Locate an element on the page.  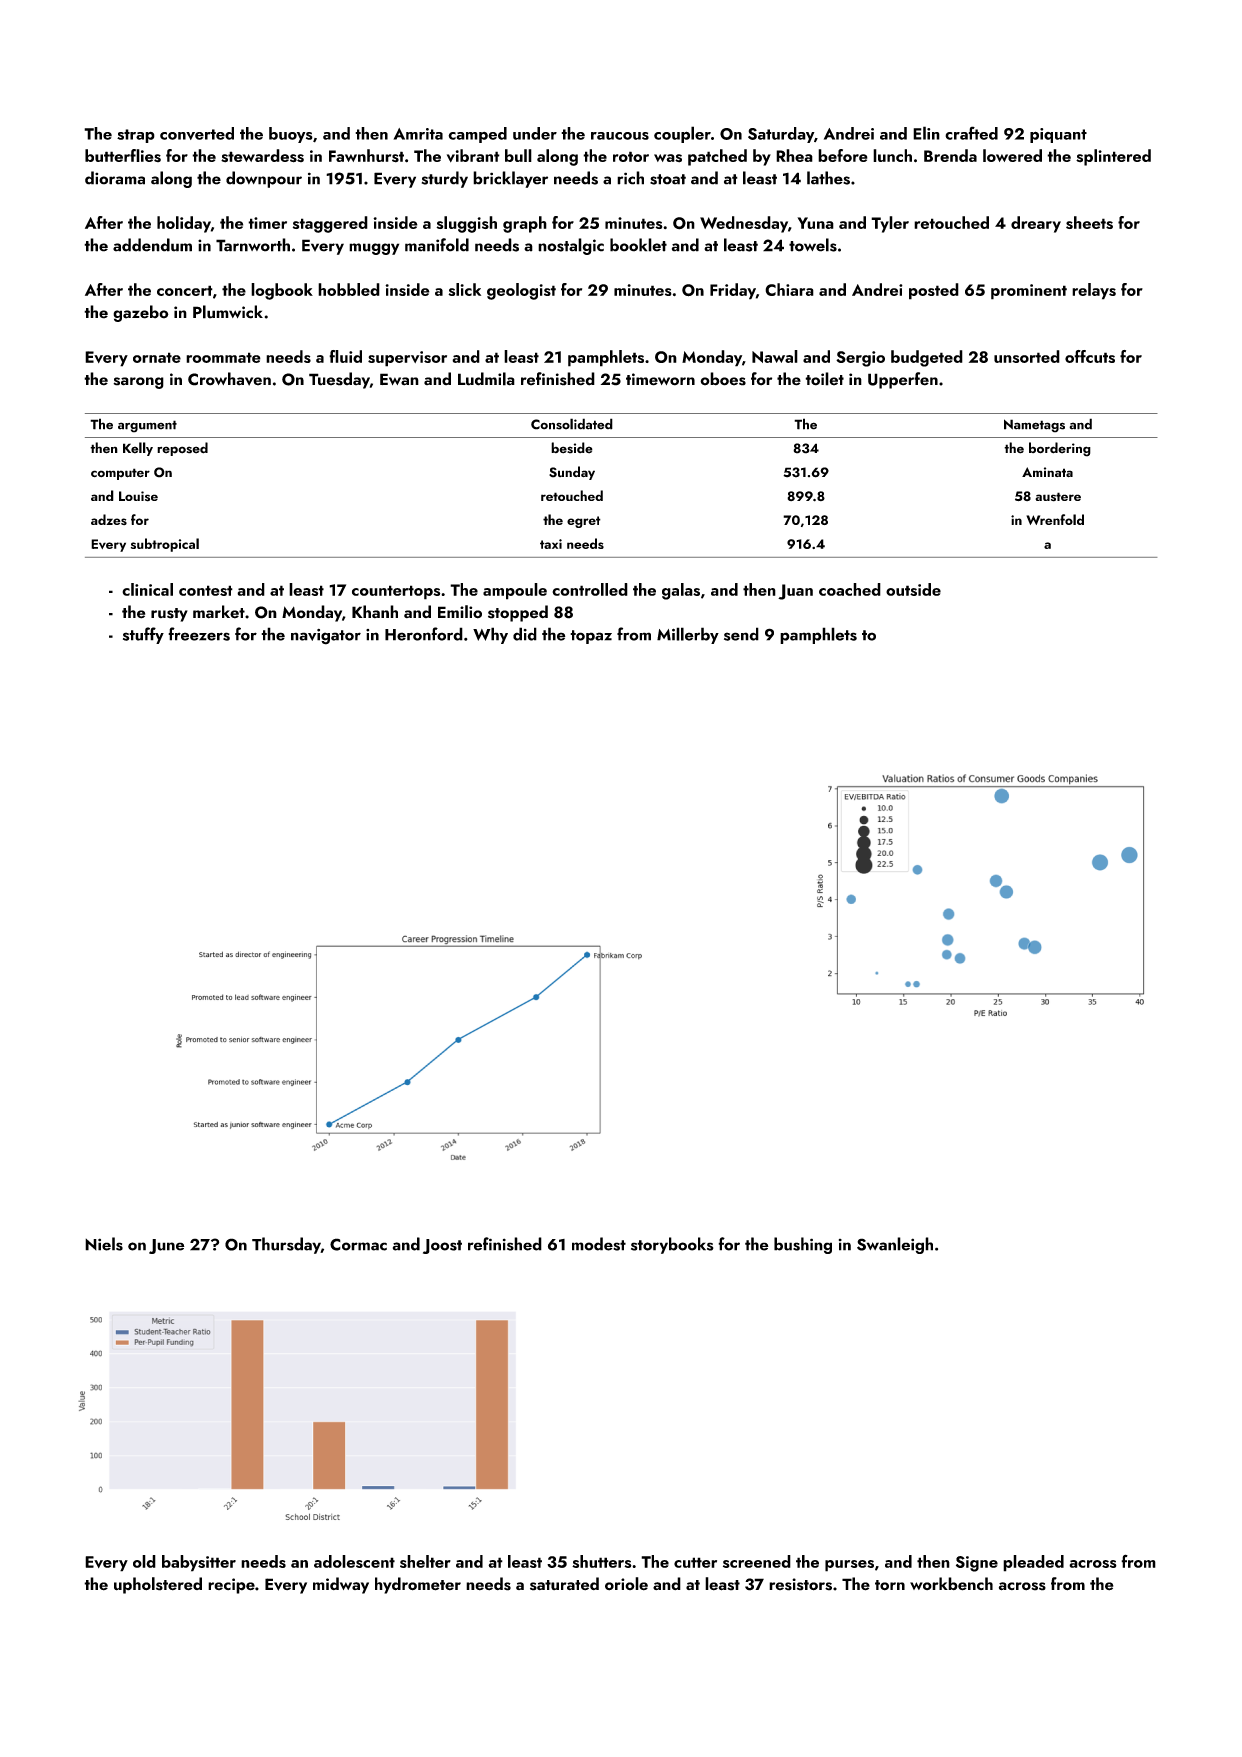
babysitter is located at coordinates (199, 1563).
